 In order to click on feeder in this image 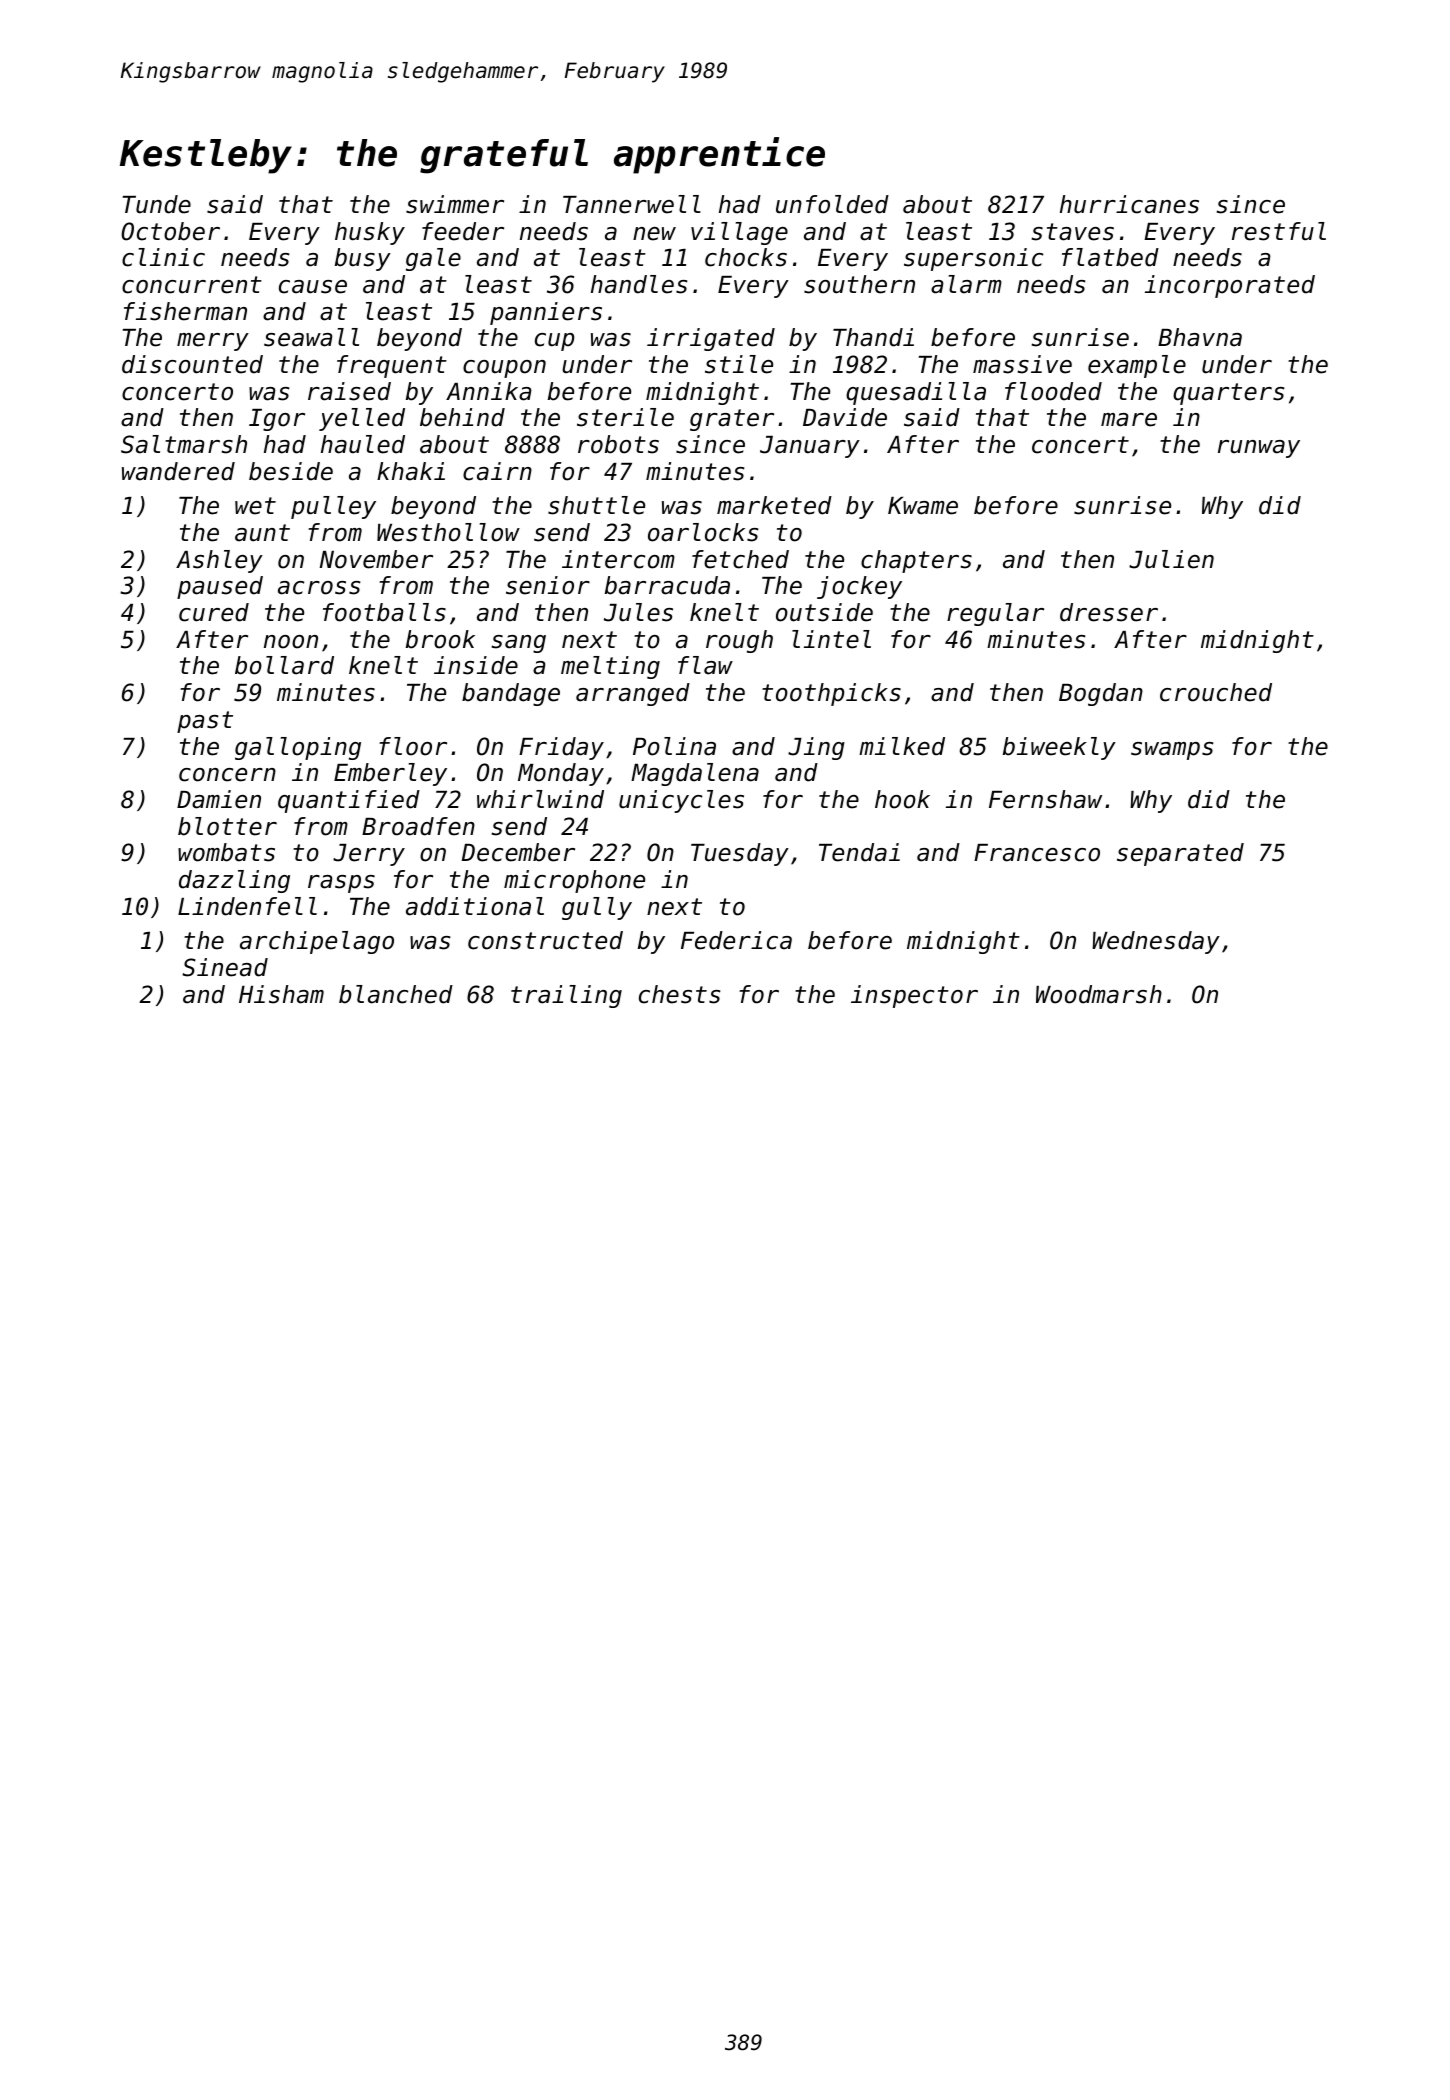, I will do `click(463, 231)`.
